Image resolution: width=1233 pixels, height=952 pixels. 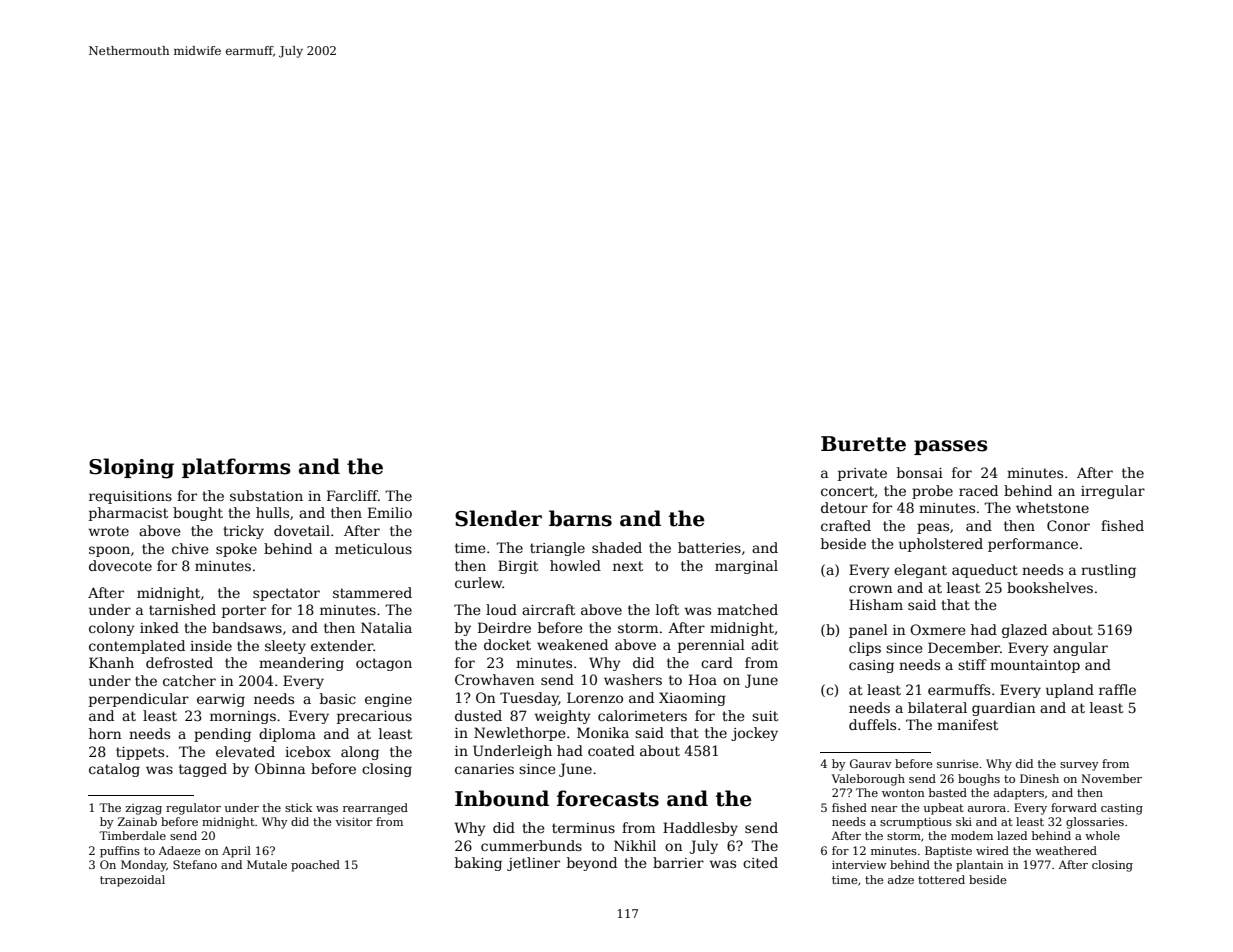 What do you see at coordinates (494, 679) in the page?
I see `Crowhaven` at bounding box center [494, 679].
